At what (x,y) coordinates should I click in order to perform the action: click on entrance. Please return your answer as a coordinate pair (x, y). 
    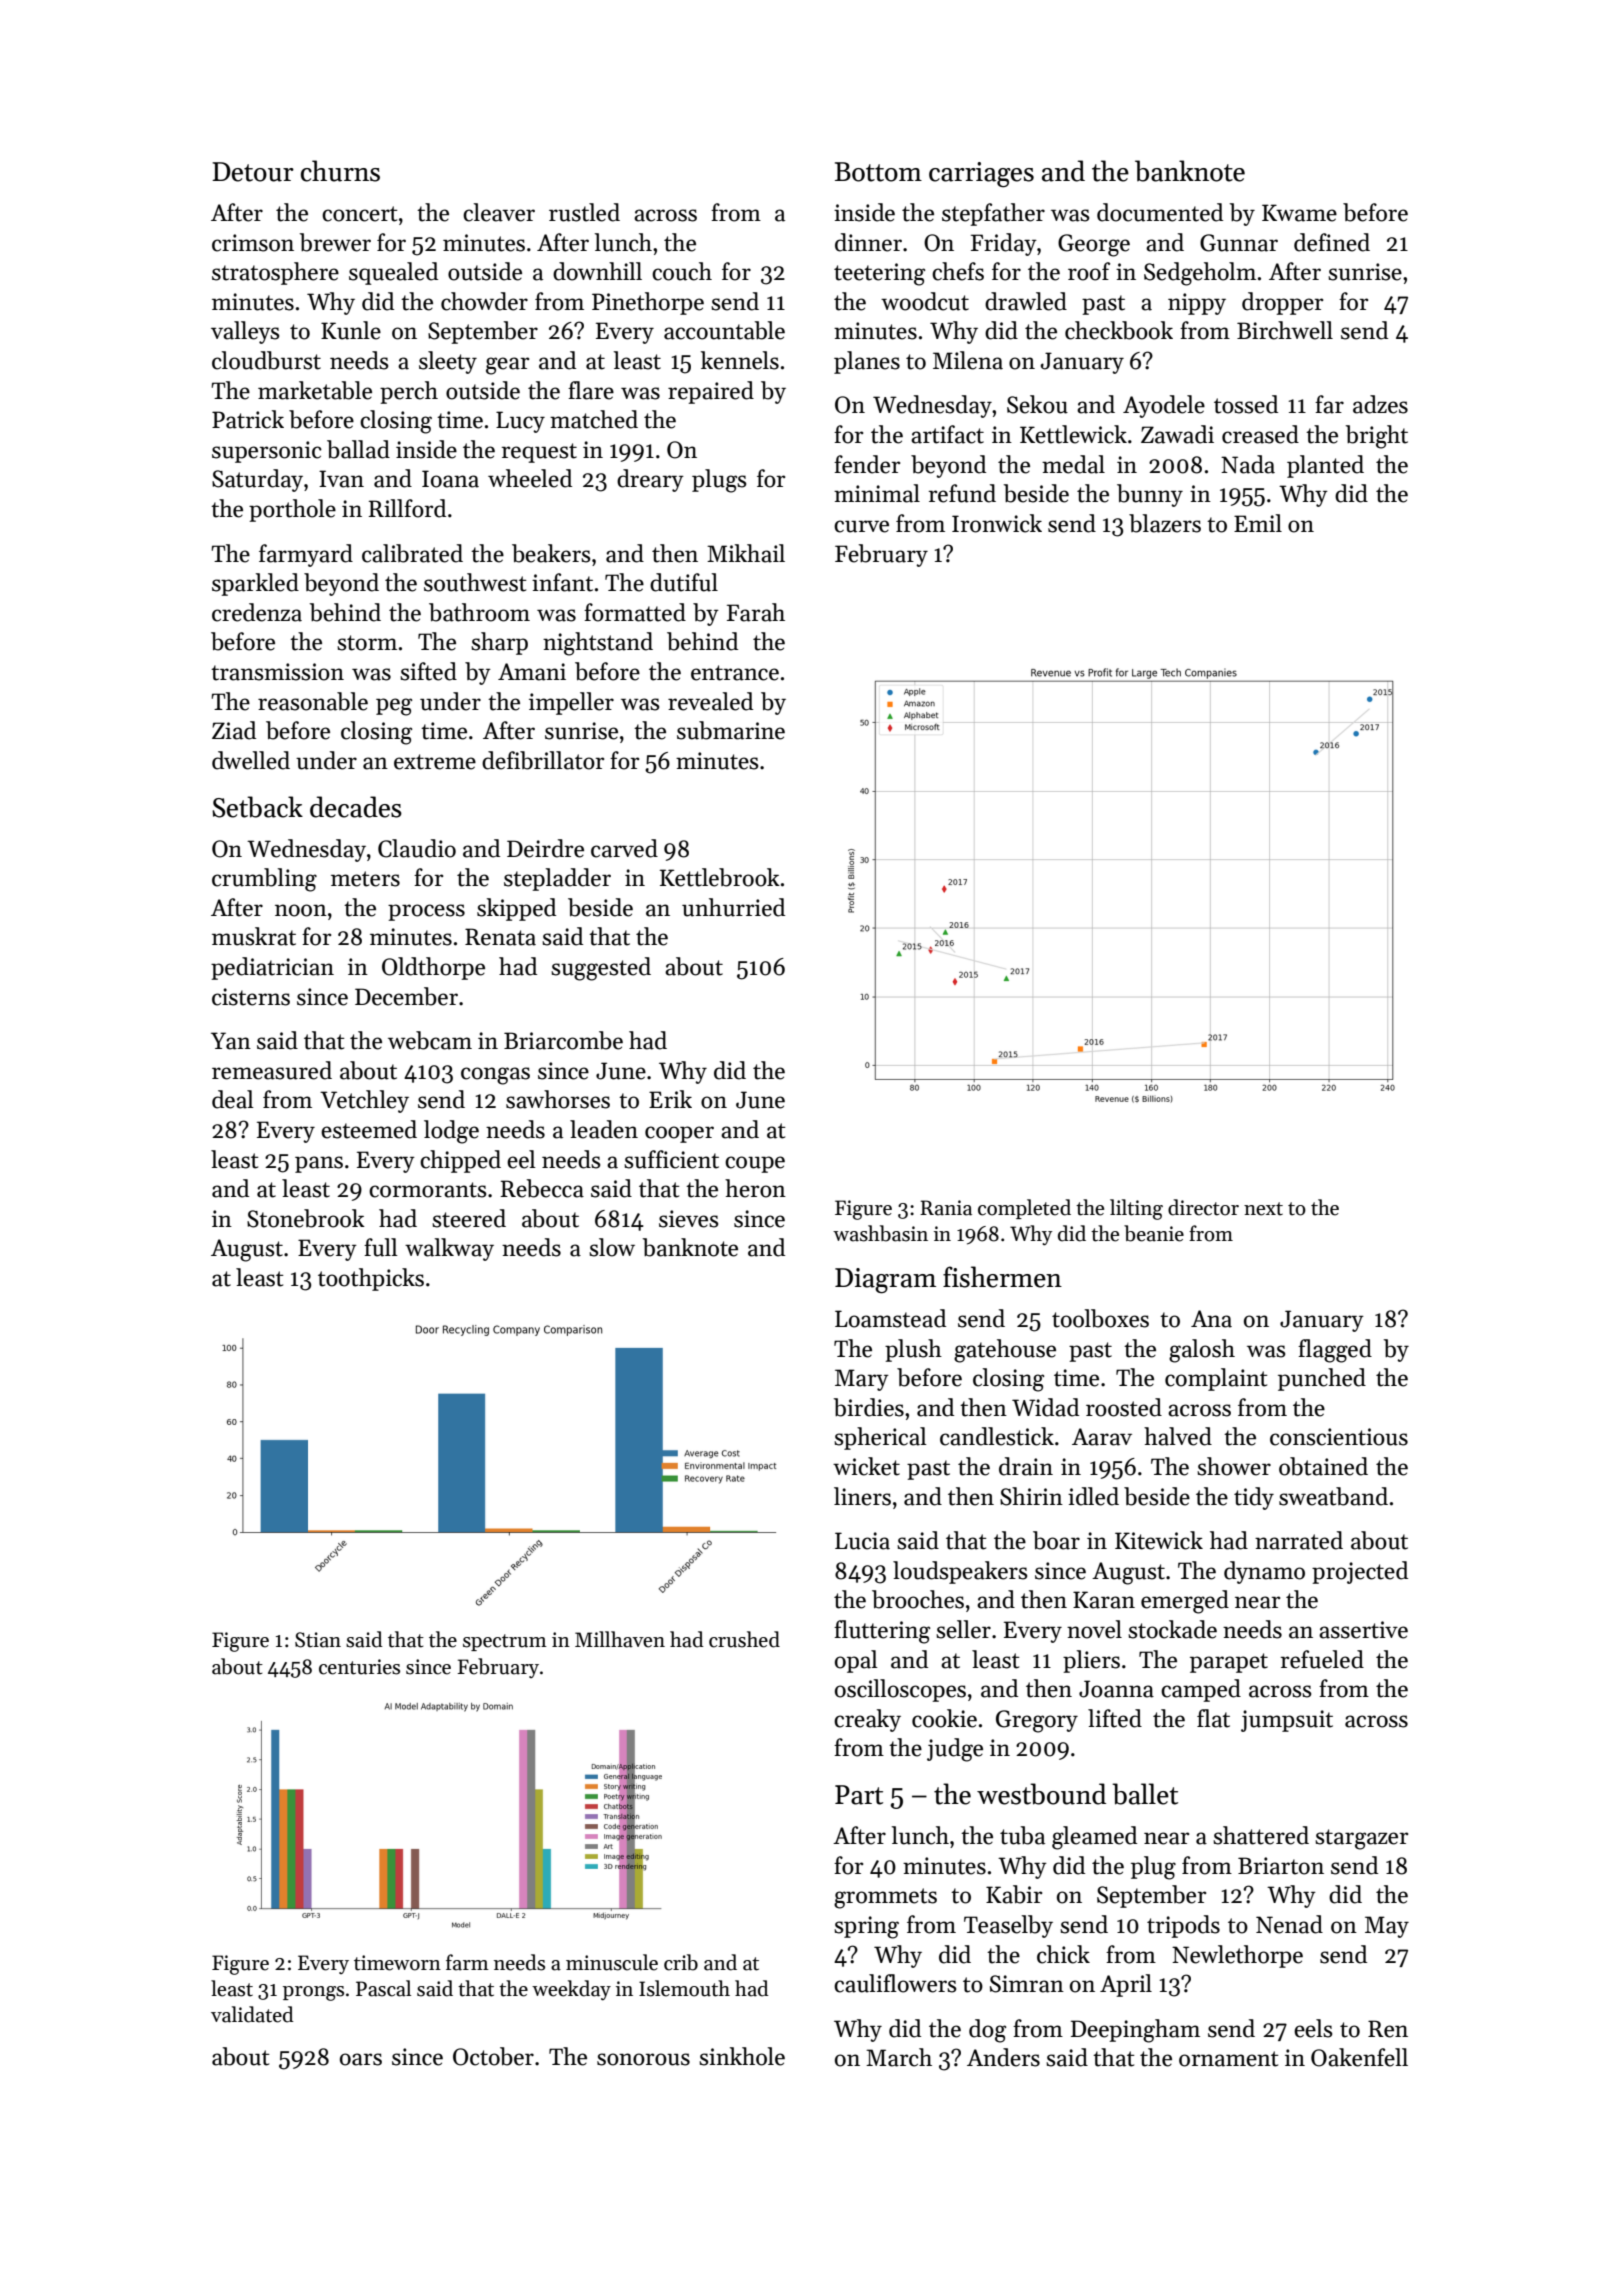
    Looking at the image, I should click on (735, 673).
